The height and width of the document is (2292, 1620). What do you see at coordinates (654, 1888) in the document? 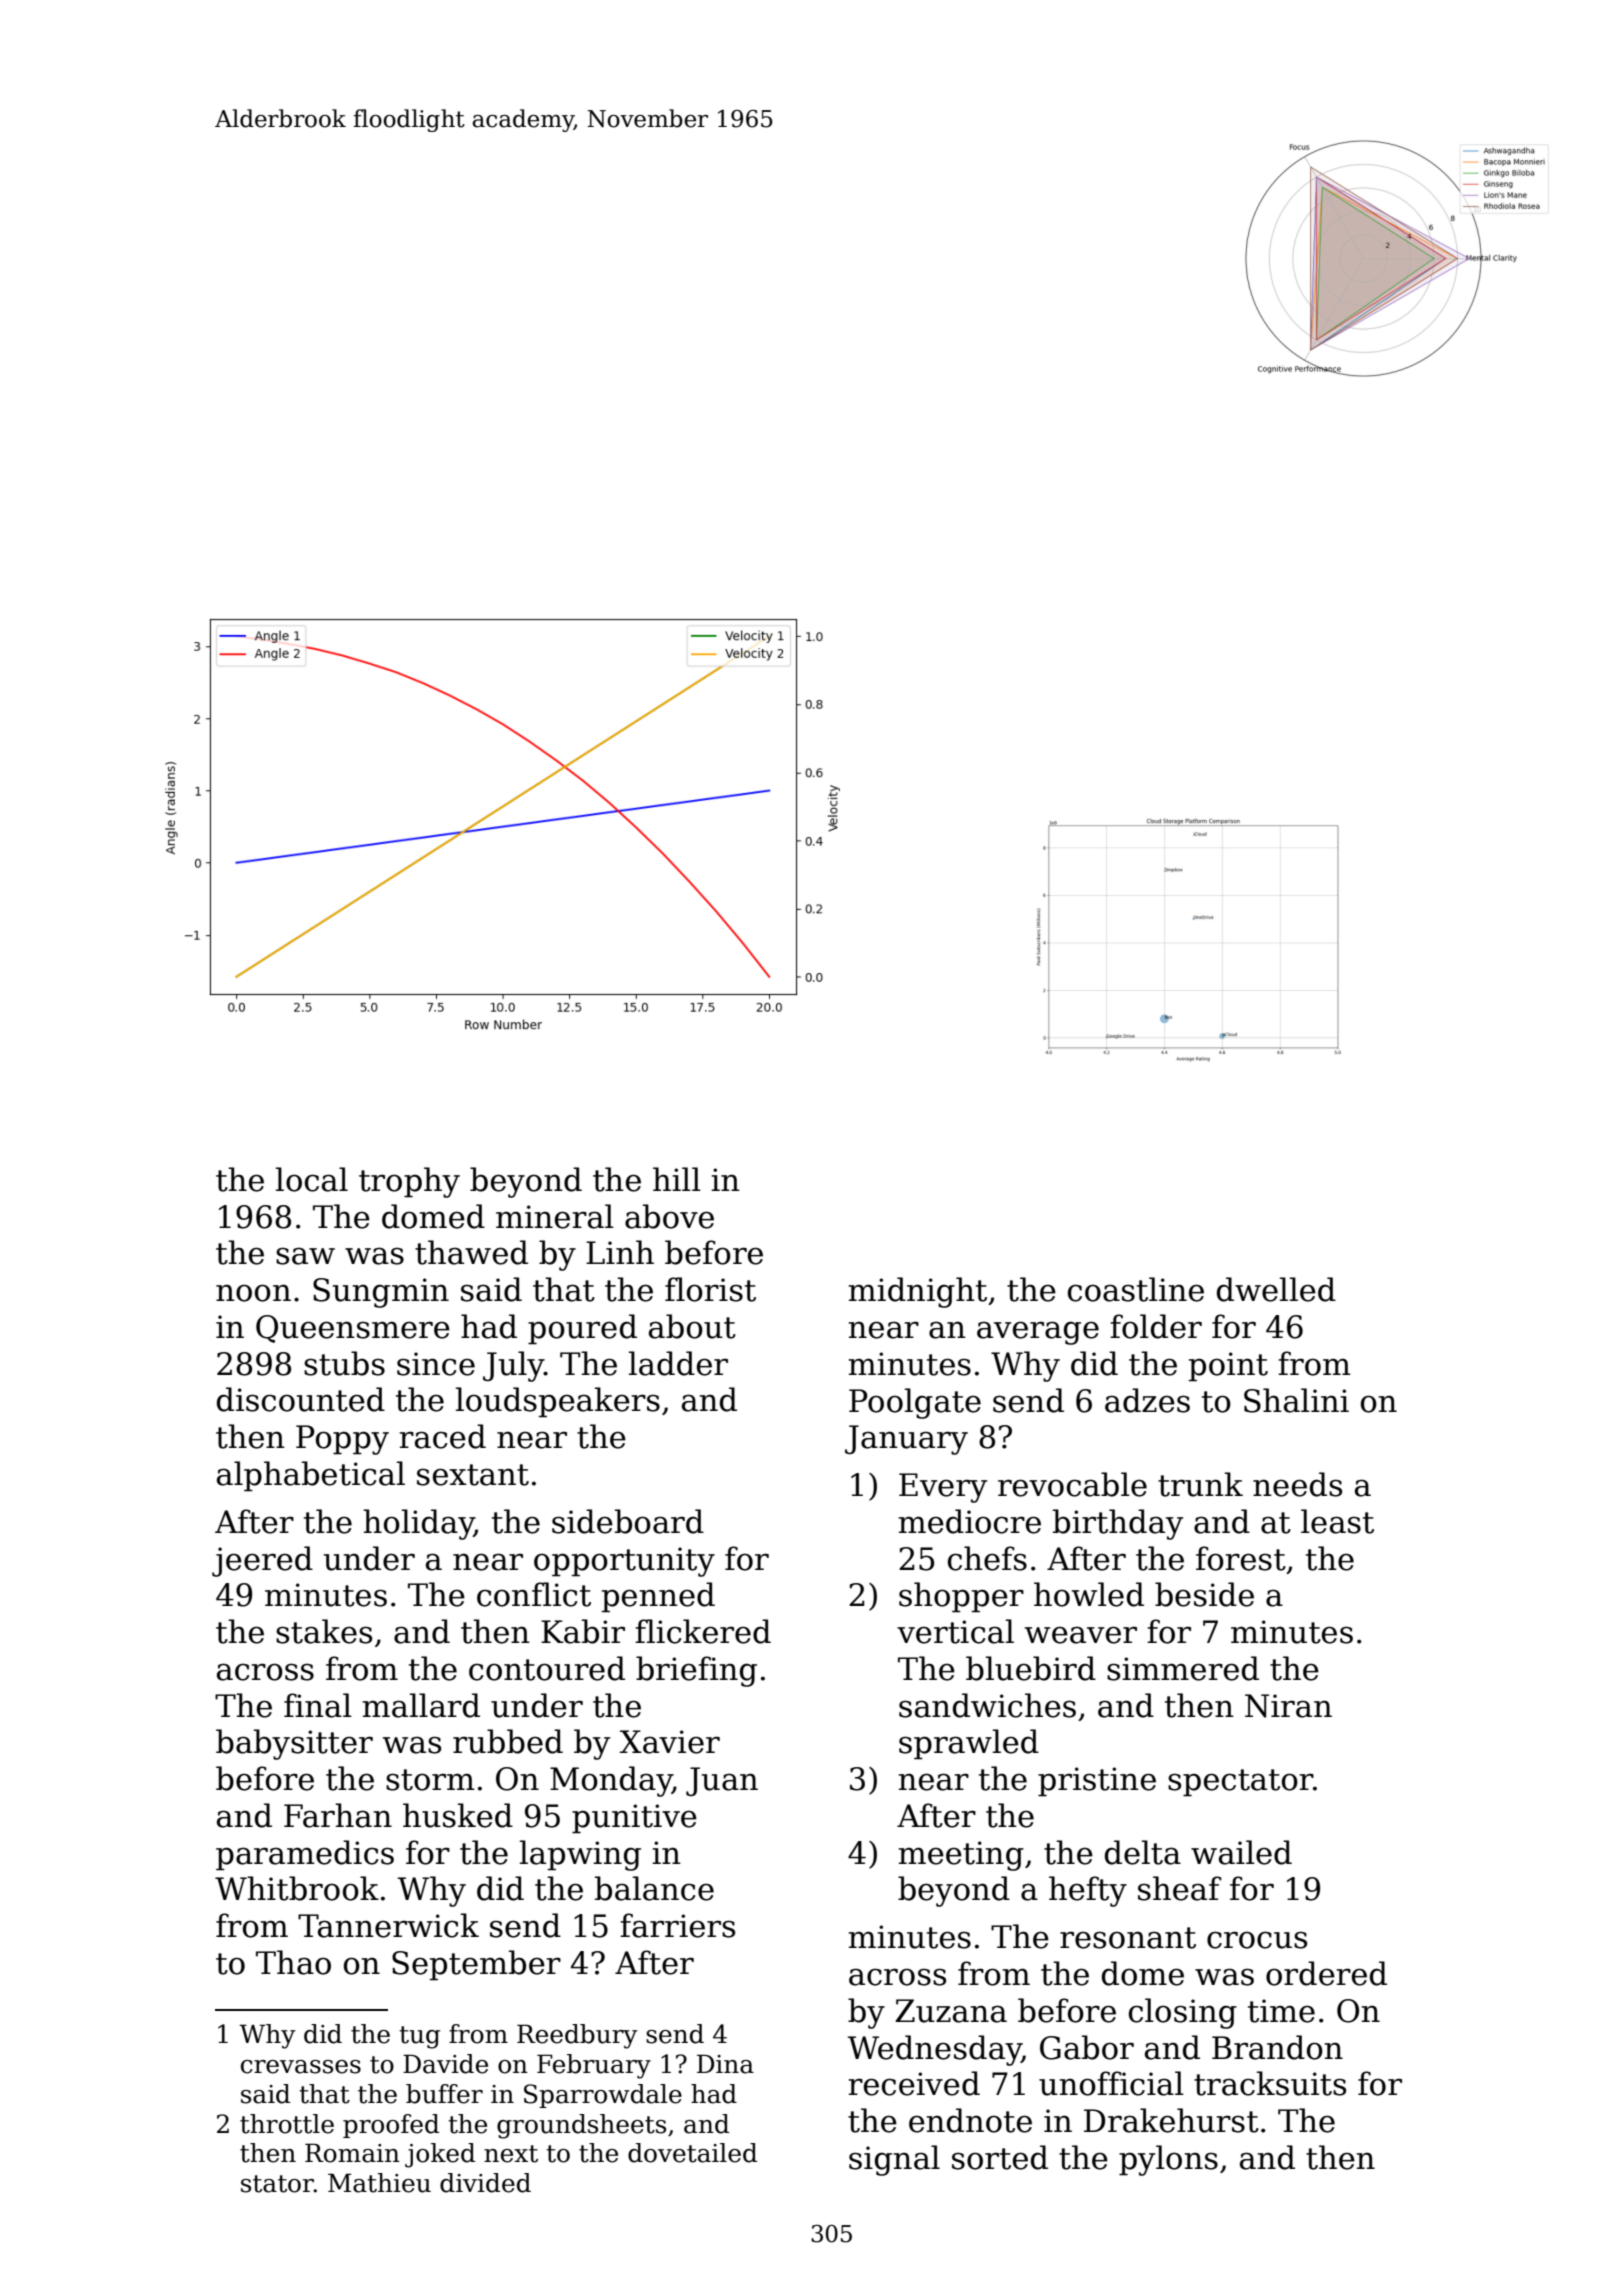
I see `balance` at bounding box center [654, 1888].
